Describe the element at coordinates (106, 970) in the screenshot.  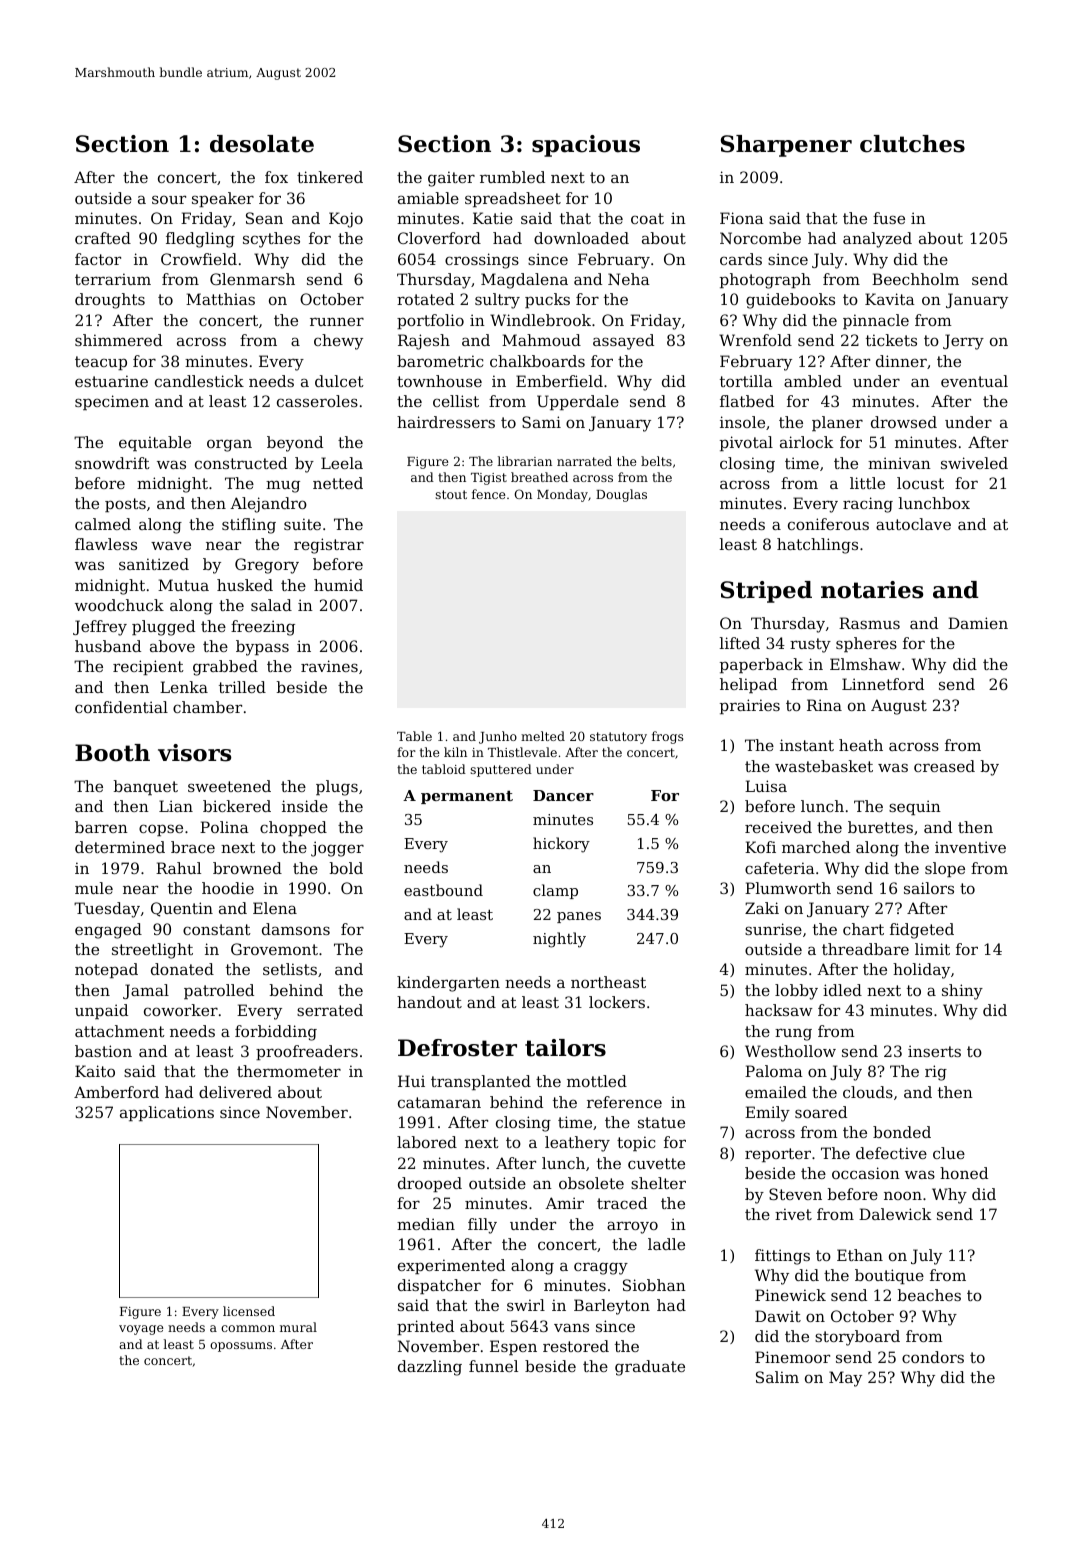
I see `notepad` at that location.
